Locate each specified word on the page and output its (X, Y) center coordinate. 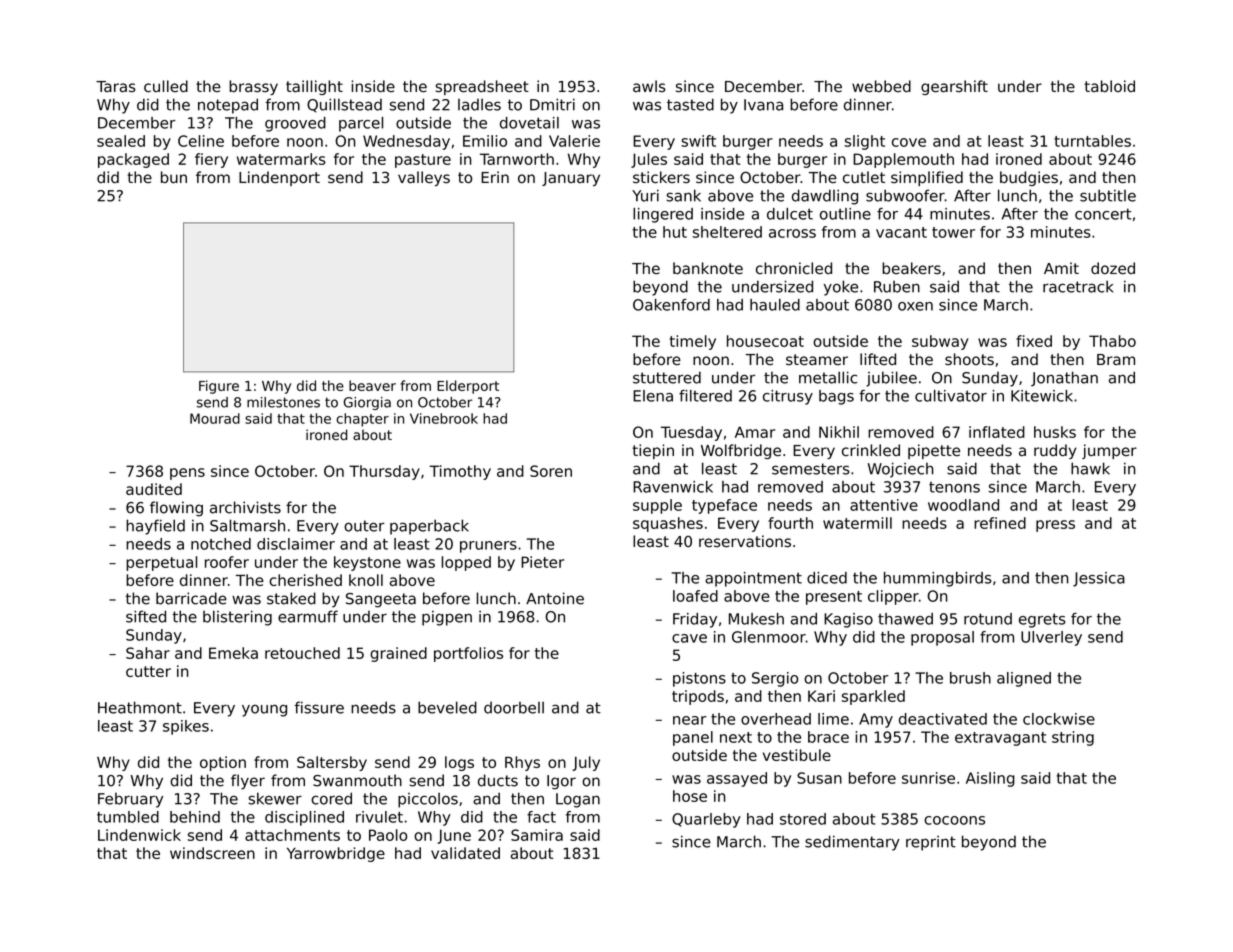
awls (649, 86)
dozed (1113, 268)
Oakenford (671, 305)
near (690, 720)
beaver (372, 385)
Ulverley (1051, 638)
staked (291, 598)
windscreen (212, 853)
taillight (314, 87)
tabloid (1109, 86)
